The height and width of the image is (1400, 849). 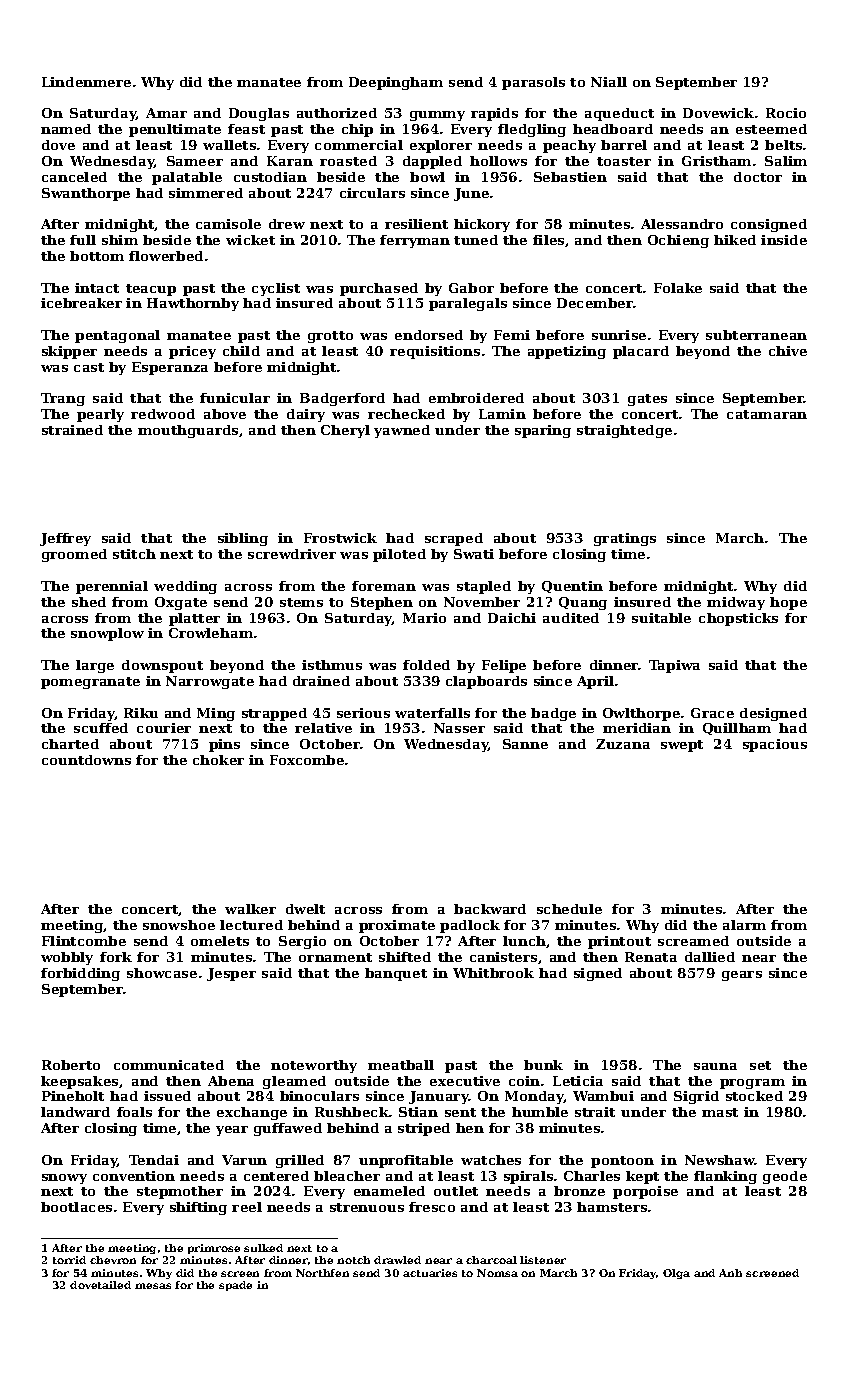 What do you see at coordinates (218, 760) in the image?
I see `choker` at bounding box center [218, 760].
